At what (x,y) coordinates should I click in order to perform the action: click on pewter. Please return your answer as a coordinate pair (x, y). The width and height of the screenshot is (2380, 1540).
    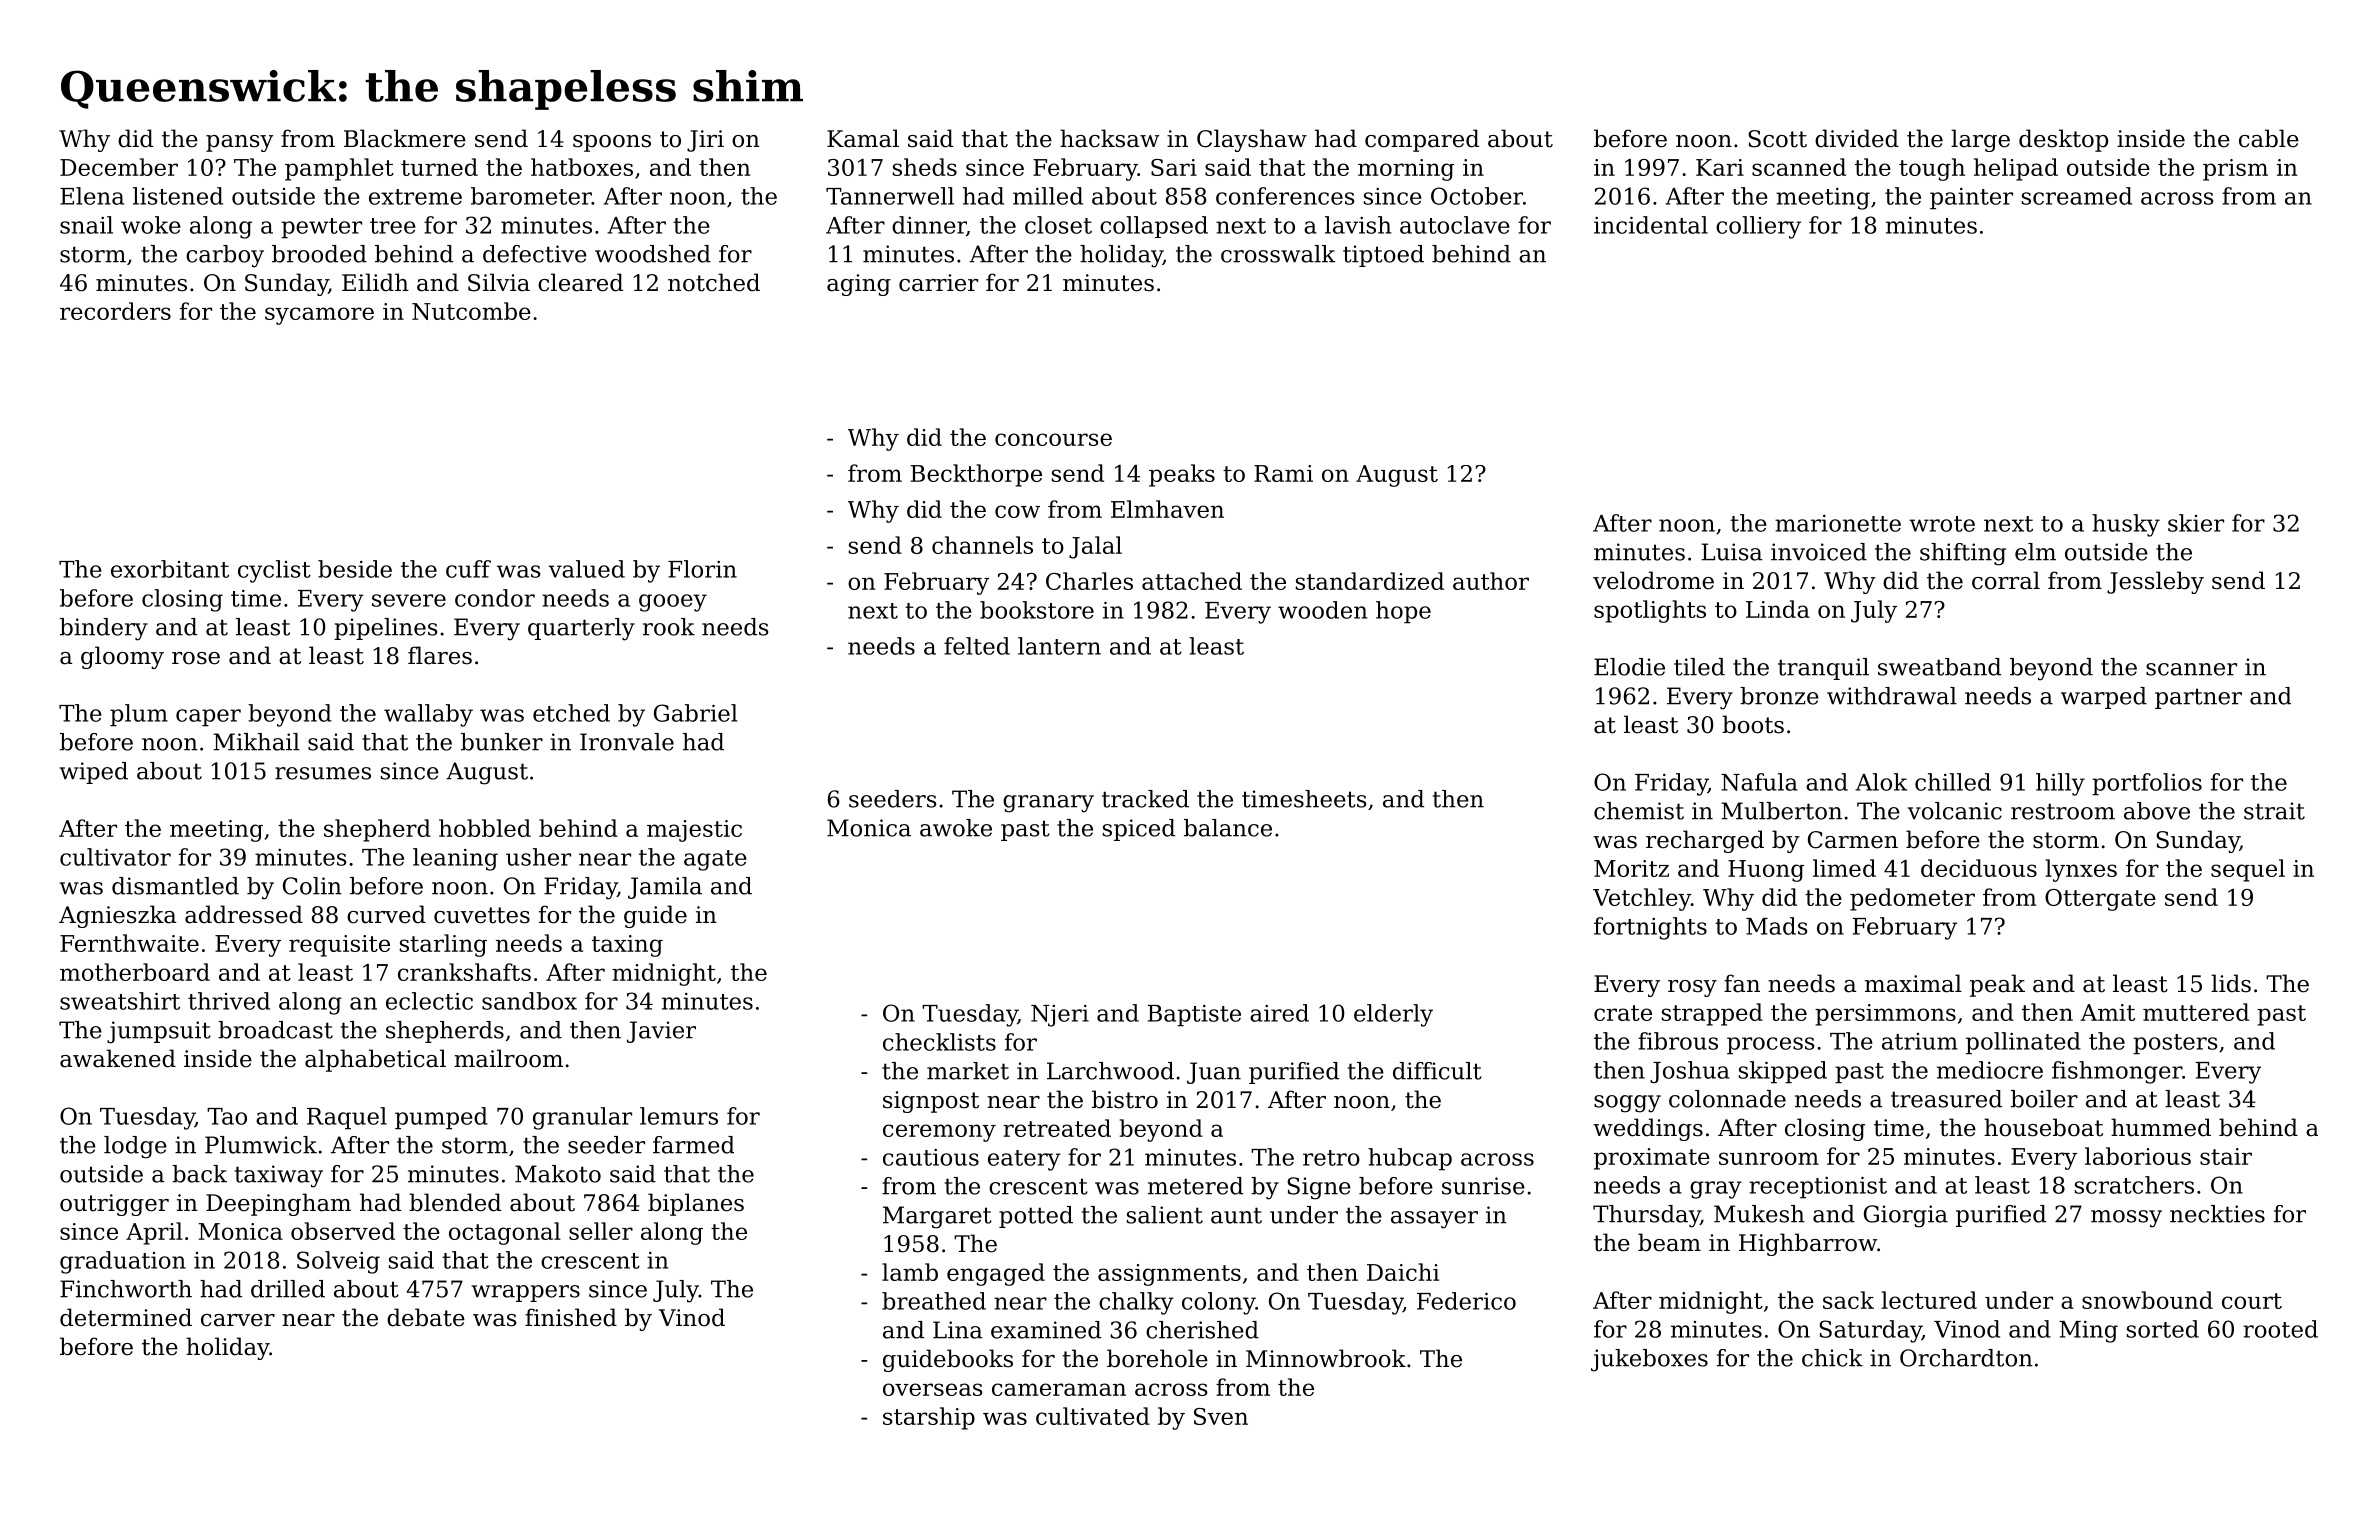
    Looking at the image, I should click on (321, 228).
